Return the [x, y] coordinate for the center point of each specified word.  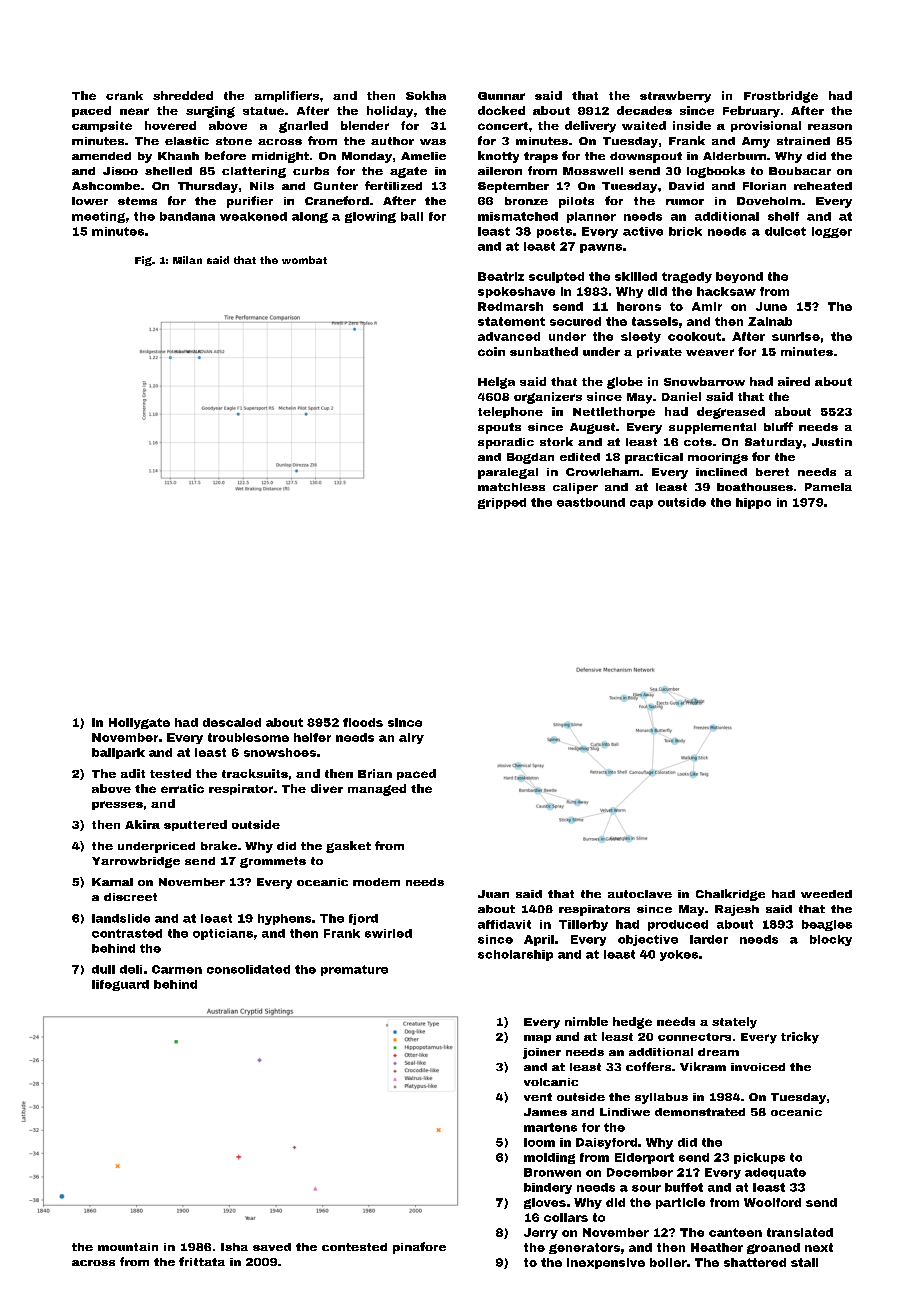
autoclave [640, 894]
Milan [187, 260]
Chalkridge [730, 895]
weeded [826, 894]
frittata [202, 1261]
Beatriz [501, 276]
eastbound [591, 502]
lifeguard [120, 985]
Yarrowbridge [136, 862]
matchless [511, 487]
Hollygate [139, 723]
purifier [250, 202]
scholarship [515, 955]
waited [644, 125]
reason [830, 127]
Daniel [681, 396]
